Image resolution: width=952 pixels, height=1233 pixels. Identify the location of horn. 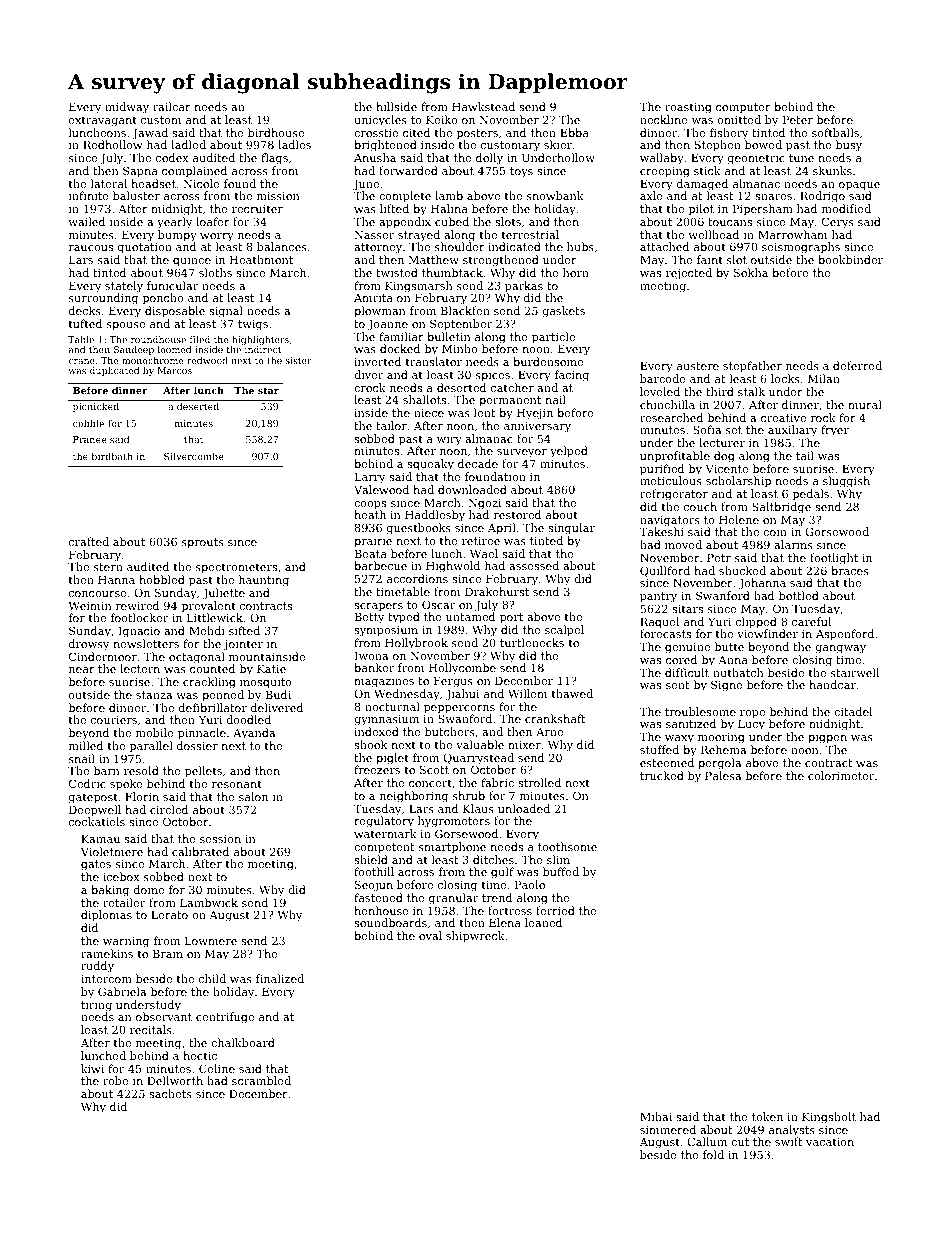
(576, 272).
